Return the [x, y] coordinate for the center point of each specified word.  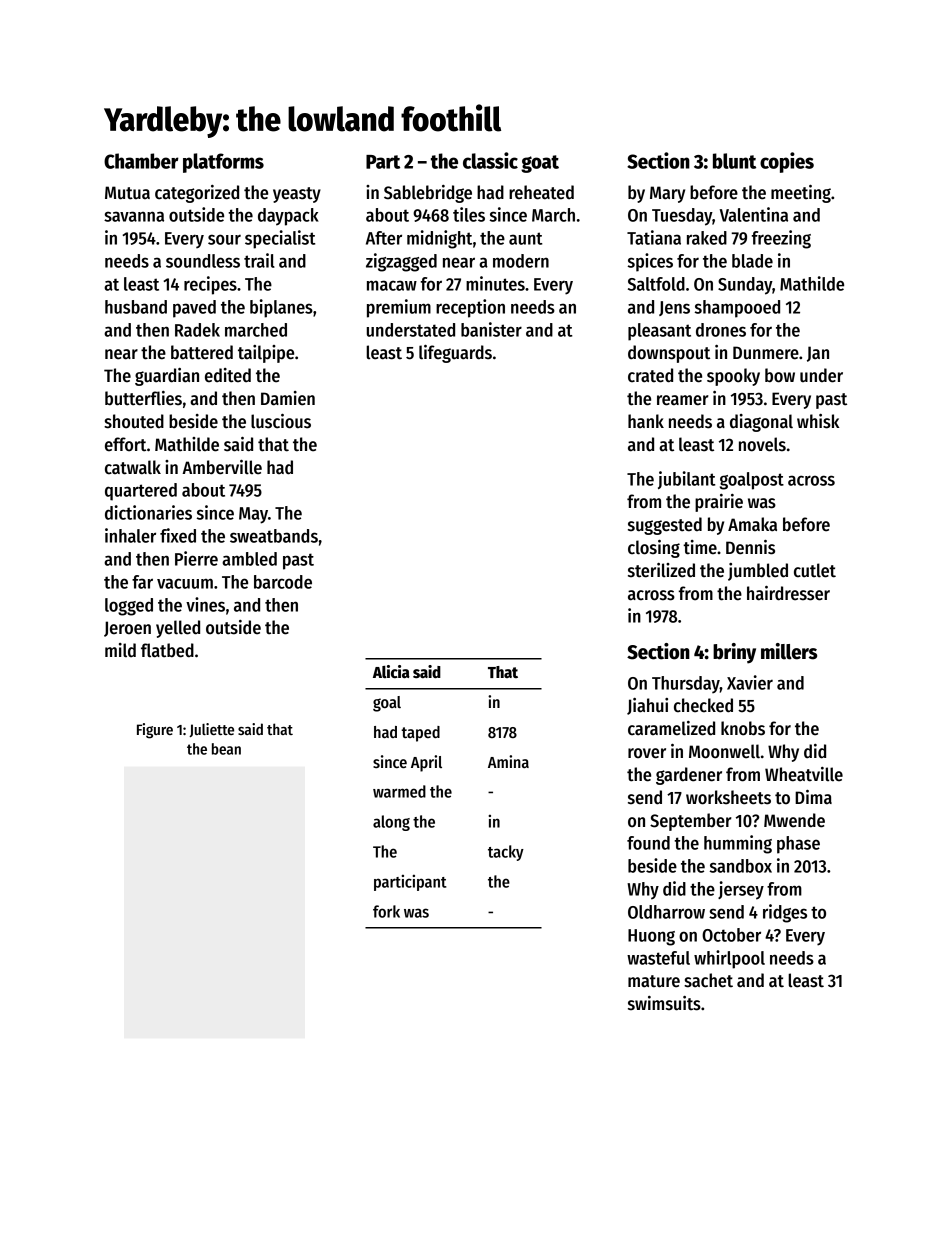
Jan [818, 354]
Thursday [686, 685]
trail [259, 260]
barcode [283, 582]
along [391, 823]
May [253, 515]
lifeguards [455, 354]
